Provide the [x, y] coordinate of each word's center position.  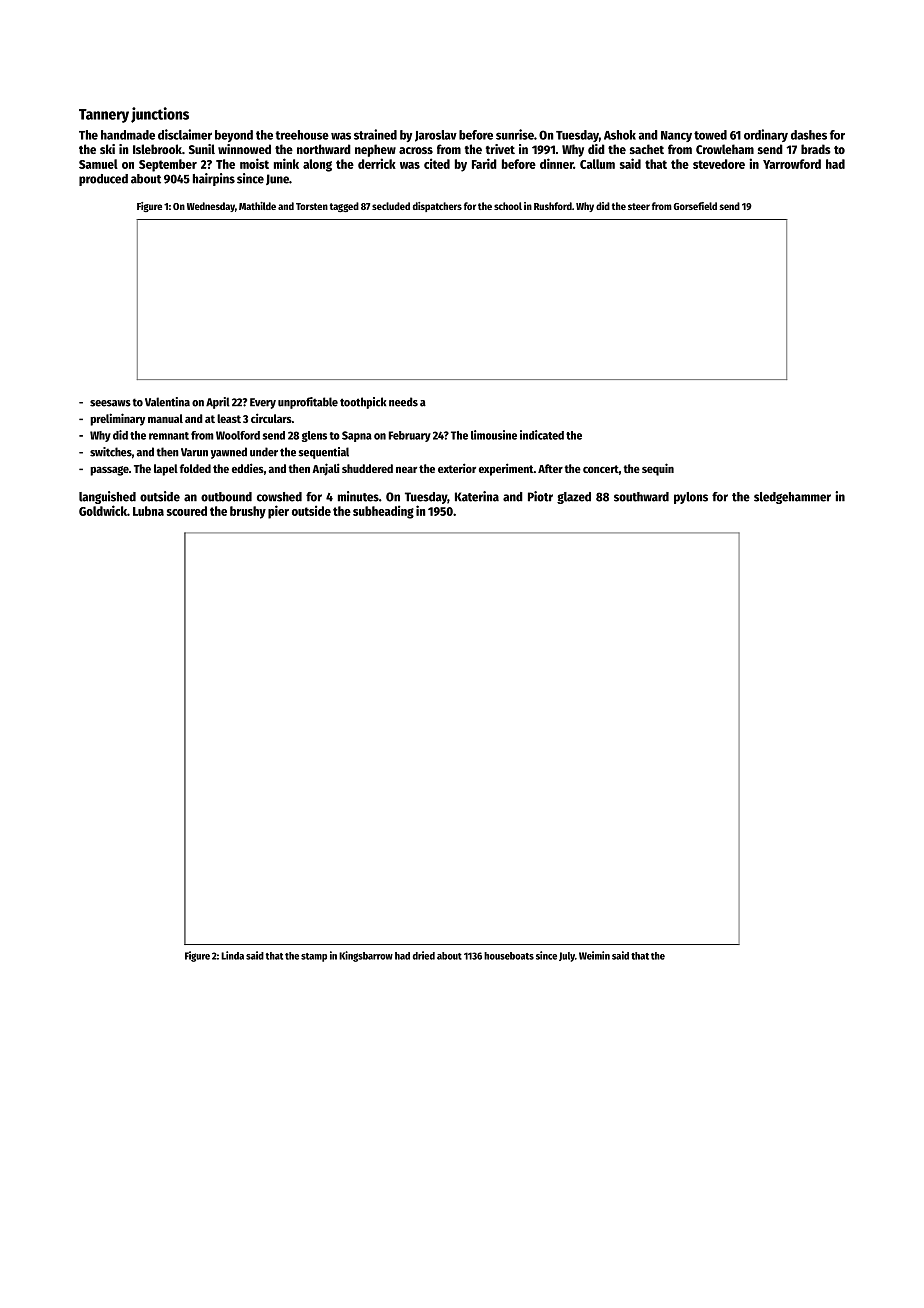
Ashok [620, 135]
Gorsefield [695, 206]
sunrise [515, 134]
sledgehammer [792, 498]
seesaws [110, 403]
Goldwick [103, 510]
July [567, 957]
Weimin [594, 955]
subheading [383, 512]
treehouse [302, 135]
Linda [232, 955]
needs [403, 402]
